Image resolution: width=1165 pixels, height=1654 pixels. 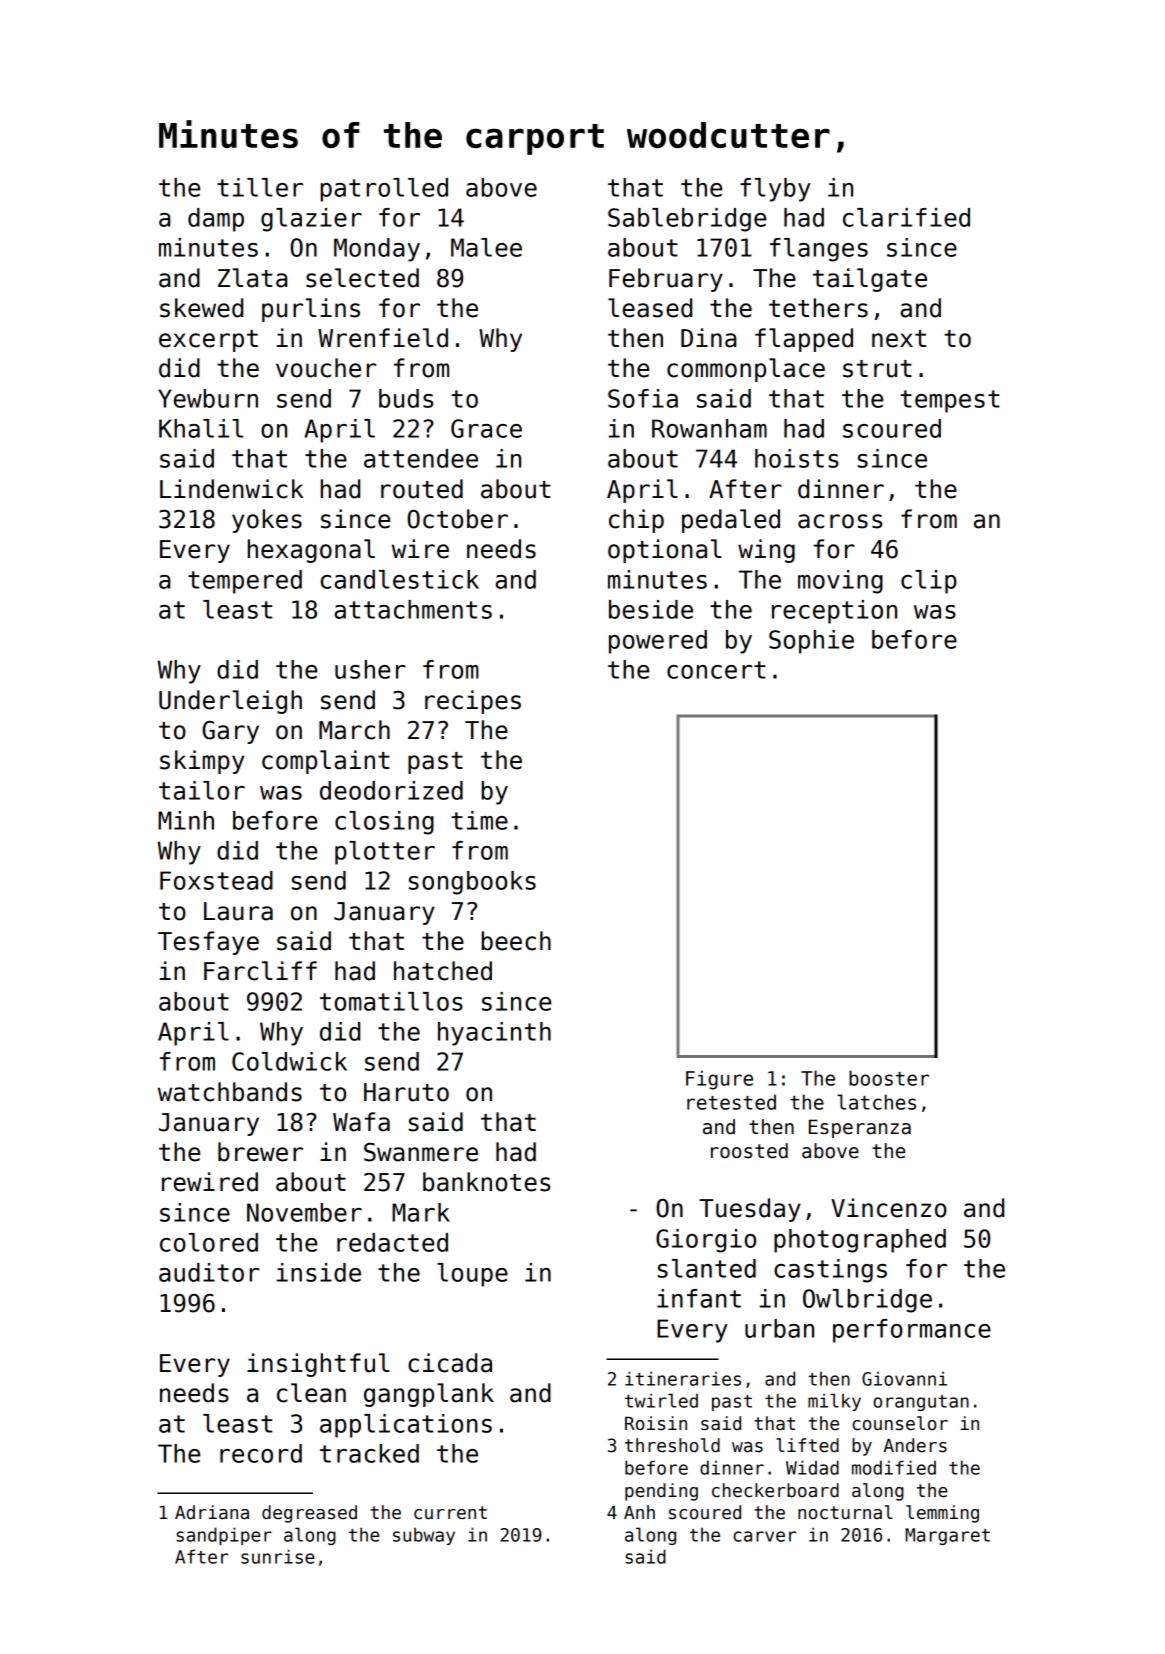 What do you see at coordinates (860, 1241) in the screenshot?
I see `photographed` at bounding box center [860, 1241].
